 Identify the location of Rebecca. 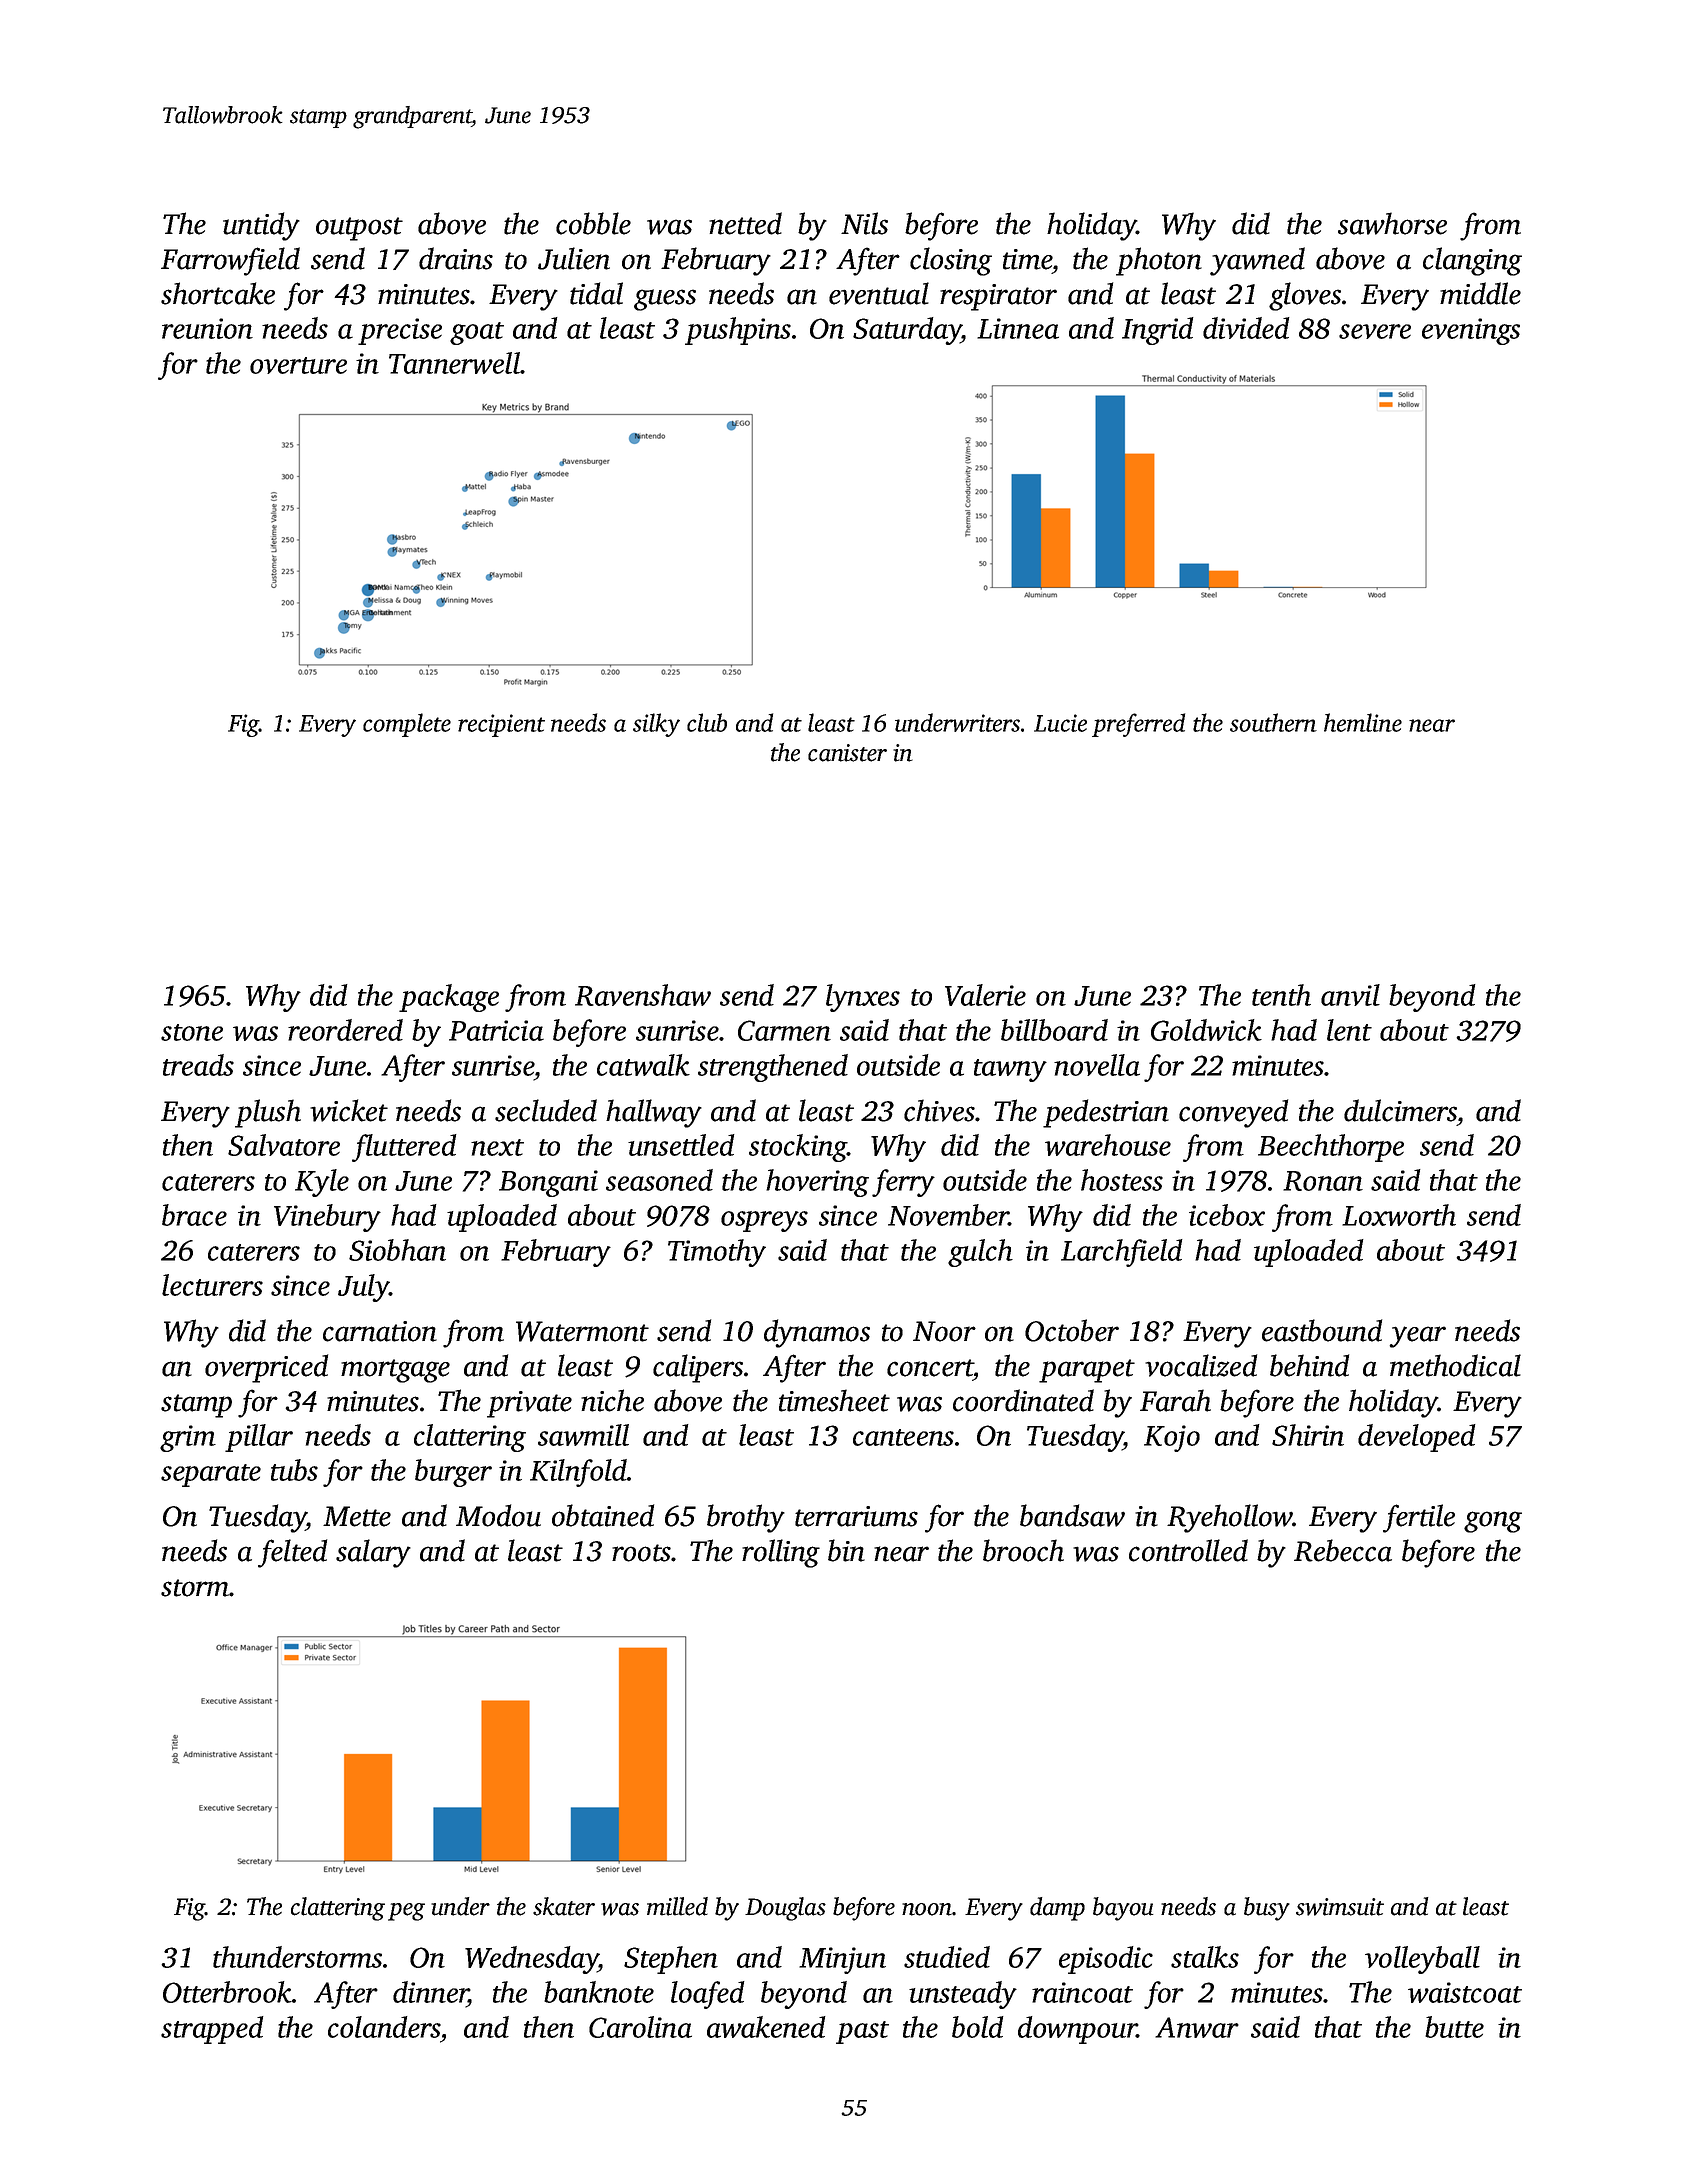
(1343, 1550).
